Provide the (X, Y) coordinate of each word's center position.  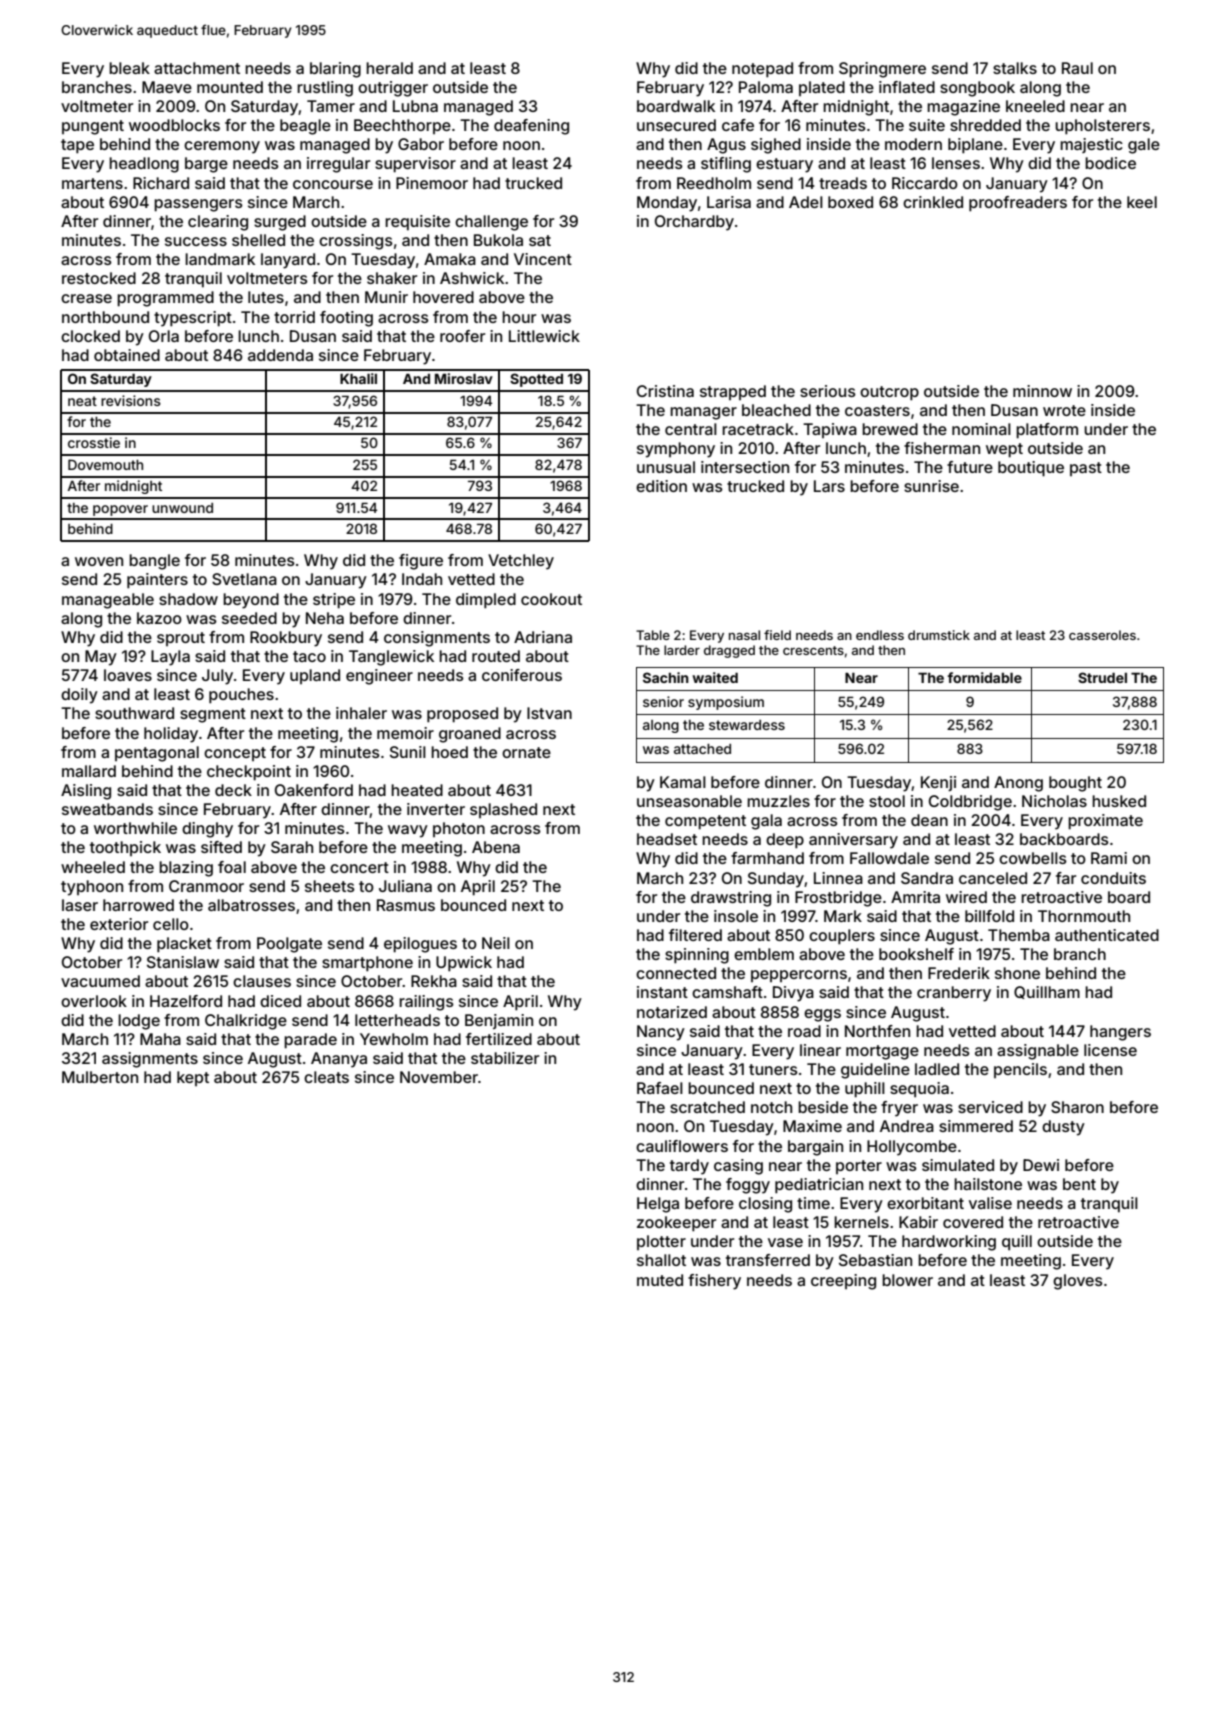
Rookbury (286, 639)
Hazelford (186, 1001)
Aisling (86, 792)
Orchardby (694, 223)
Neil (496, 943)
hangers (1120, 1033)
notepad (762, 70)
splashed (503, 810)
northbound (105, 317)
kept (193, 1078)
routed (496, 656)
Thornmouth (1084, 916)
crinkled (933, 202)
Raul (1077, 68)
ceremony (222, 147)
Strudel (1102, 677)
